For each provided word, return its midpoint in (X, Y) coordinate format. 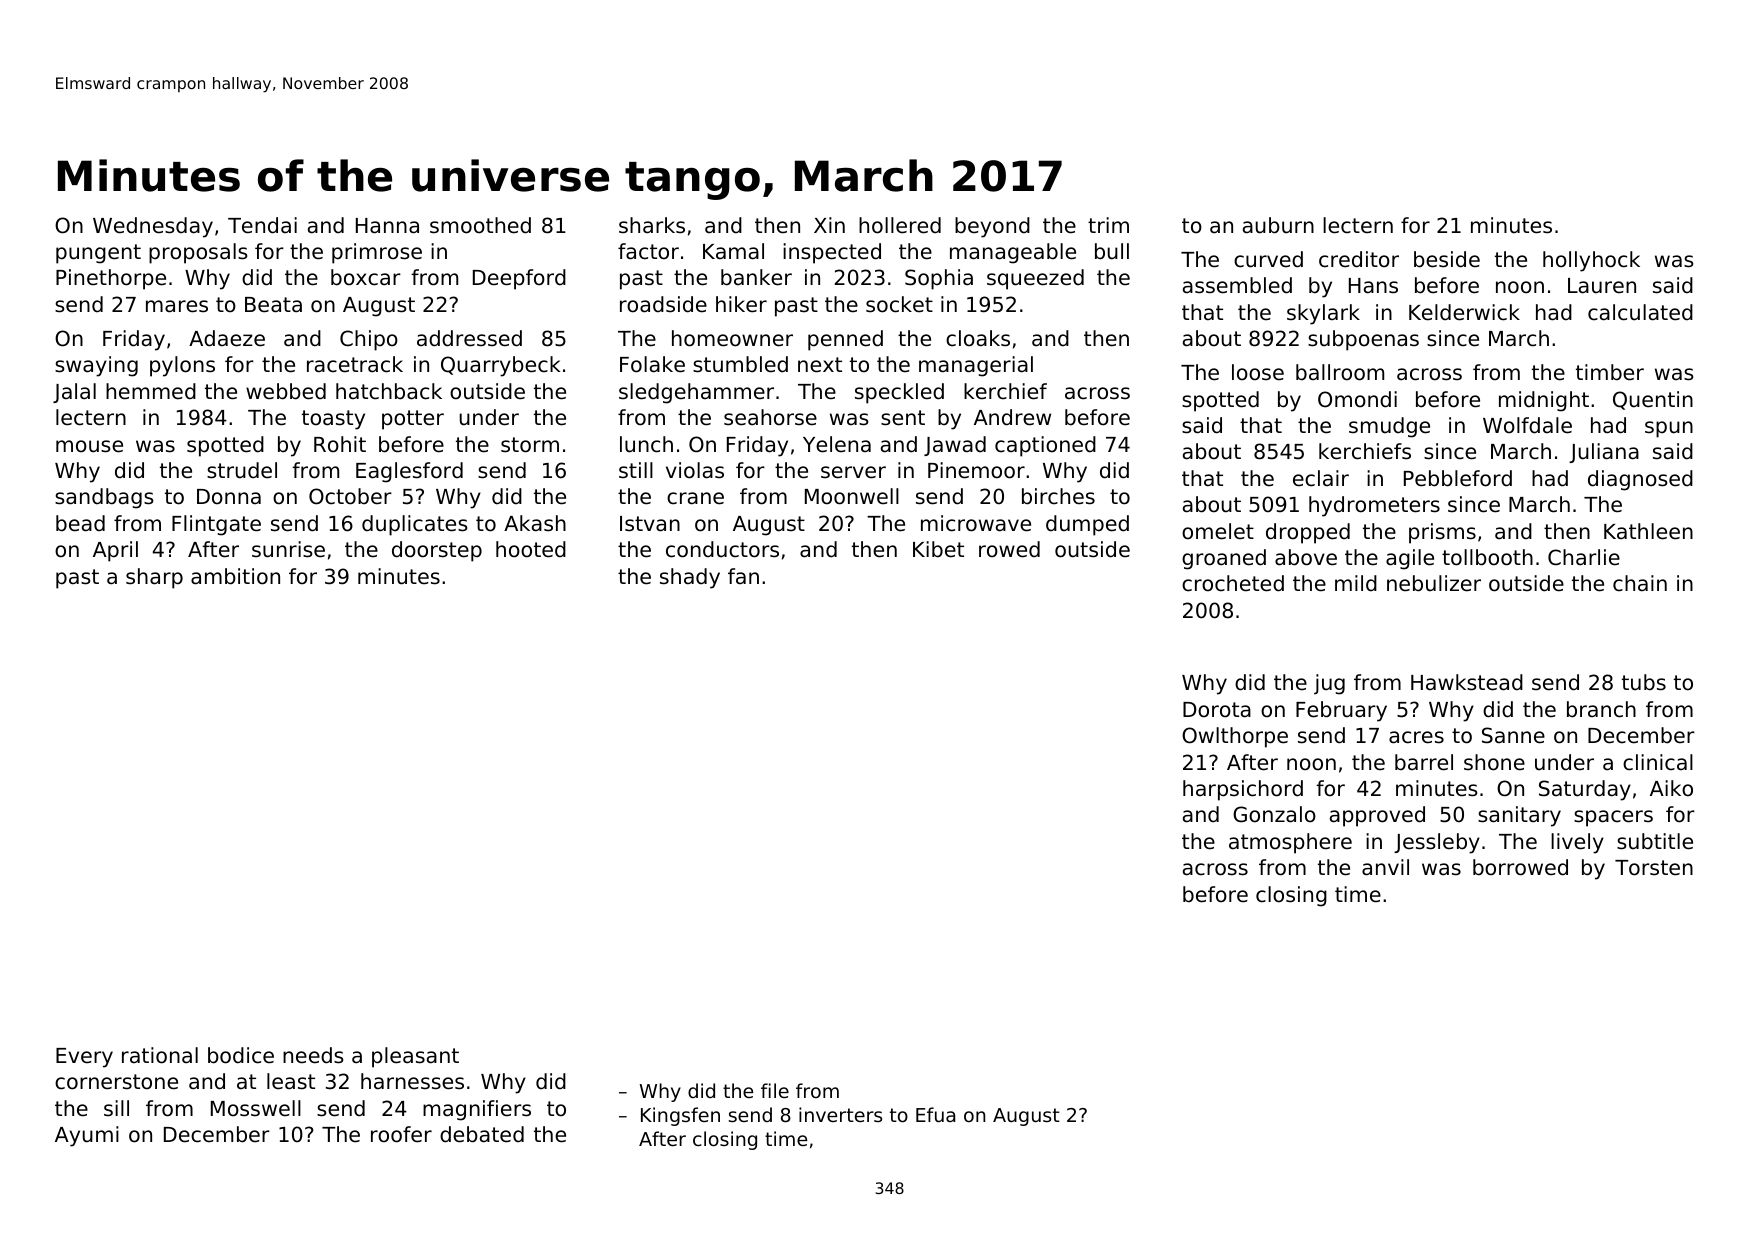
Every (84, 1058)
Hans (1373, 286)
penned (845, 340)
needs (313, 1055)
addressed (469, 338)
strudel (242, 470)
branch (1601, 709)
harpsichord (1243, 790)
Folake (652, 364)
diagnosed (1640, 480)
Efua (935, 1114)
